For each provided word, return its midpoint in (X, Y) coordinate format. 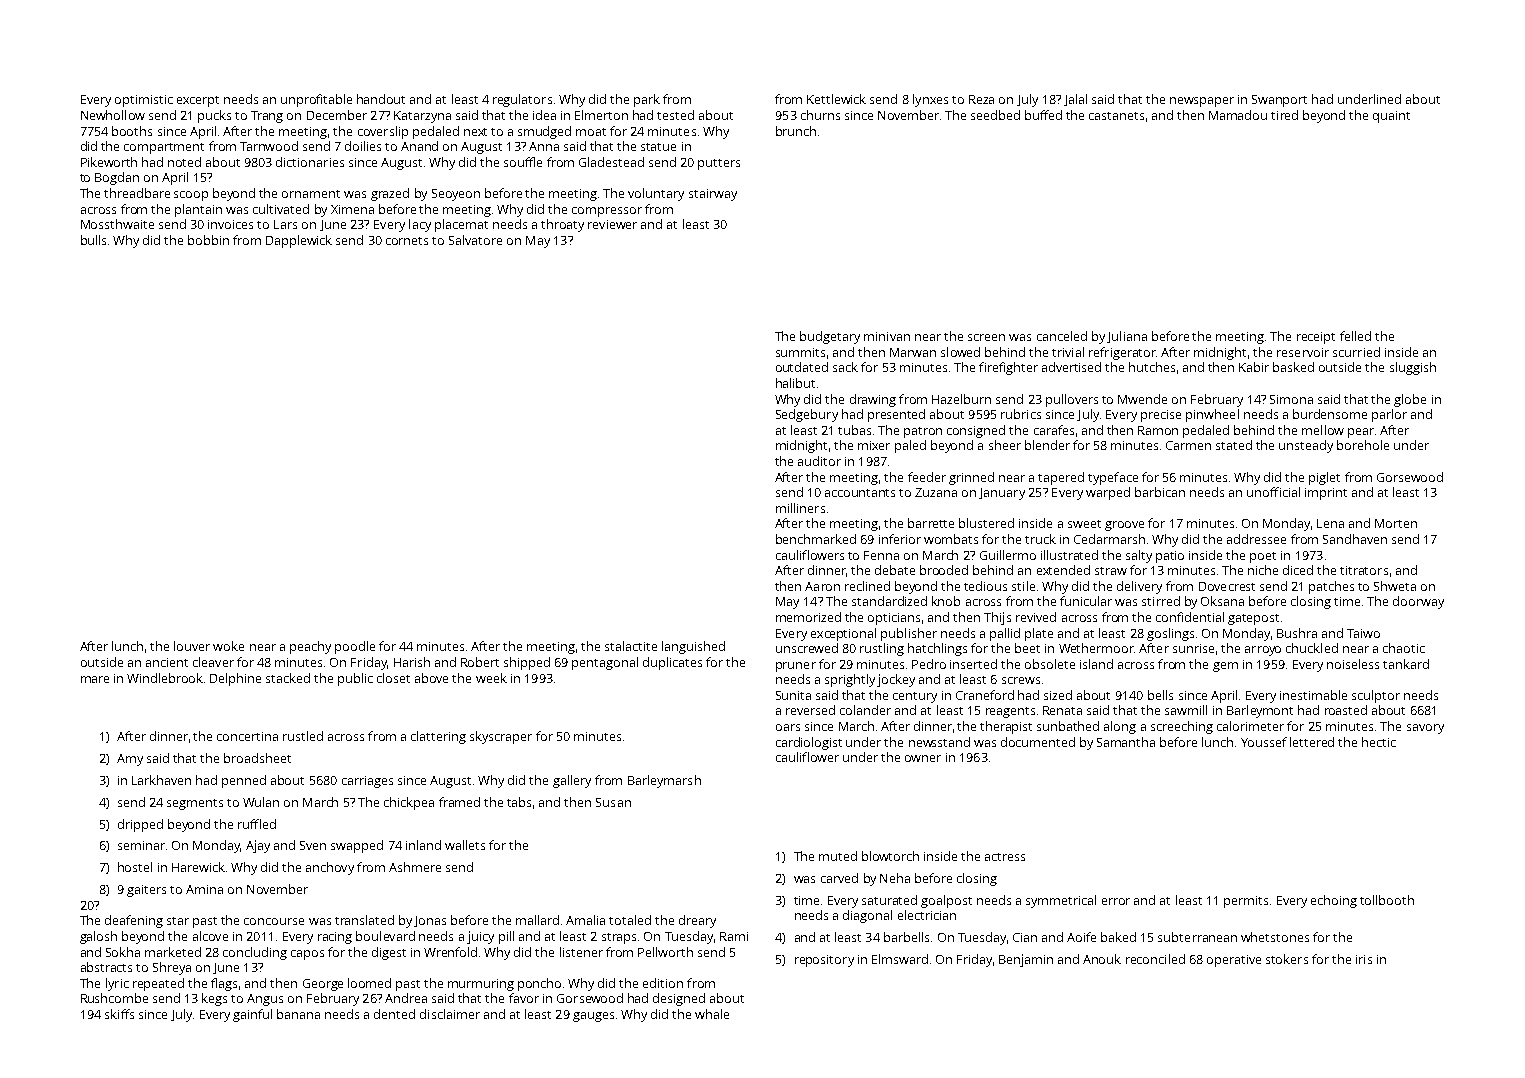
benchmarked (816, 539)
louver (192, 646)
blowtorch (890, 856)
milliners (800, 508)
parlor (1389, 415)
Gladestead (611, 162)
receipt (1316, 338)
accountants (860, 493)
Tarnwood (269, 146)
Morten (1396, 523)
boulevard (385, 936)
